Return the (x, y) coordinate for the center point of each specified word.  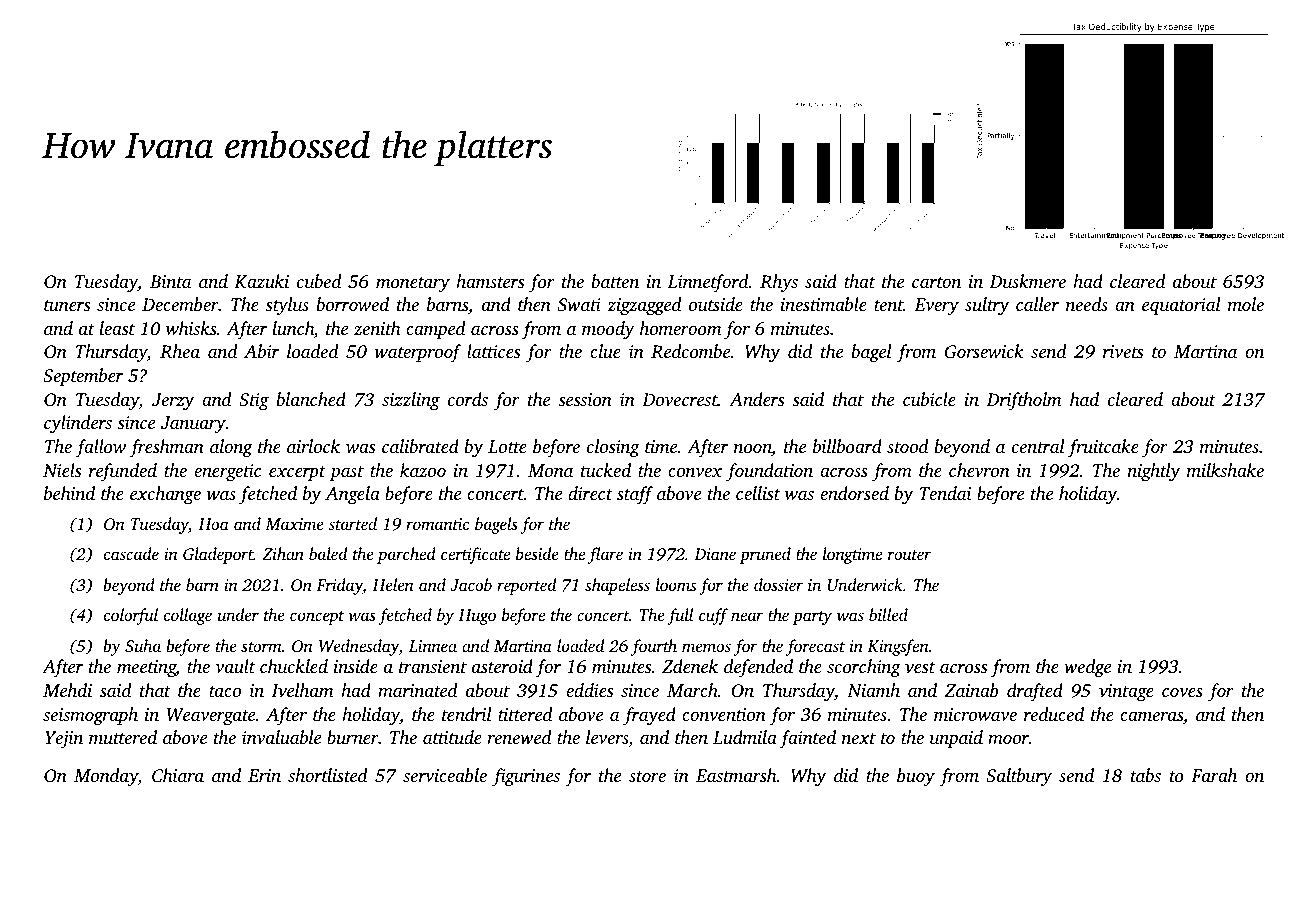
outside (716, 304)
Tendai (945, 493)
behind (69, 493)
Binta (170, 281)
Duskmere (1028, 281)
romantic (437, 524)
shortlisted (327, 775)
